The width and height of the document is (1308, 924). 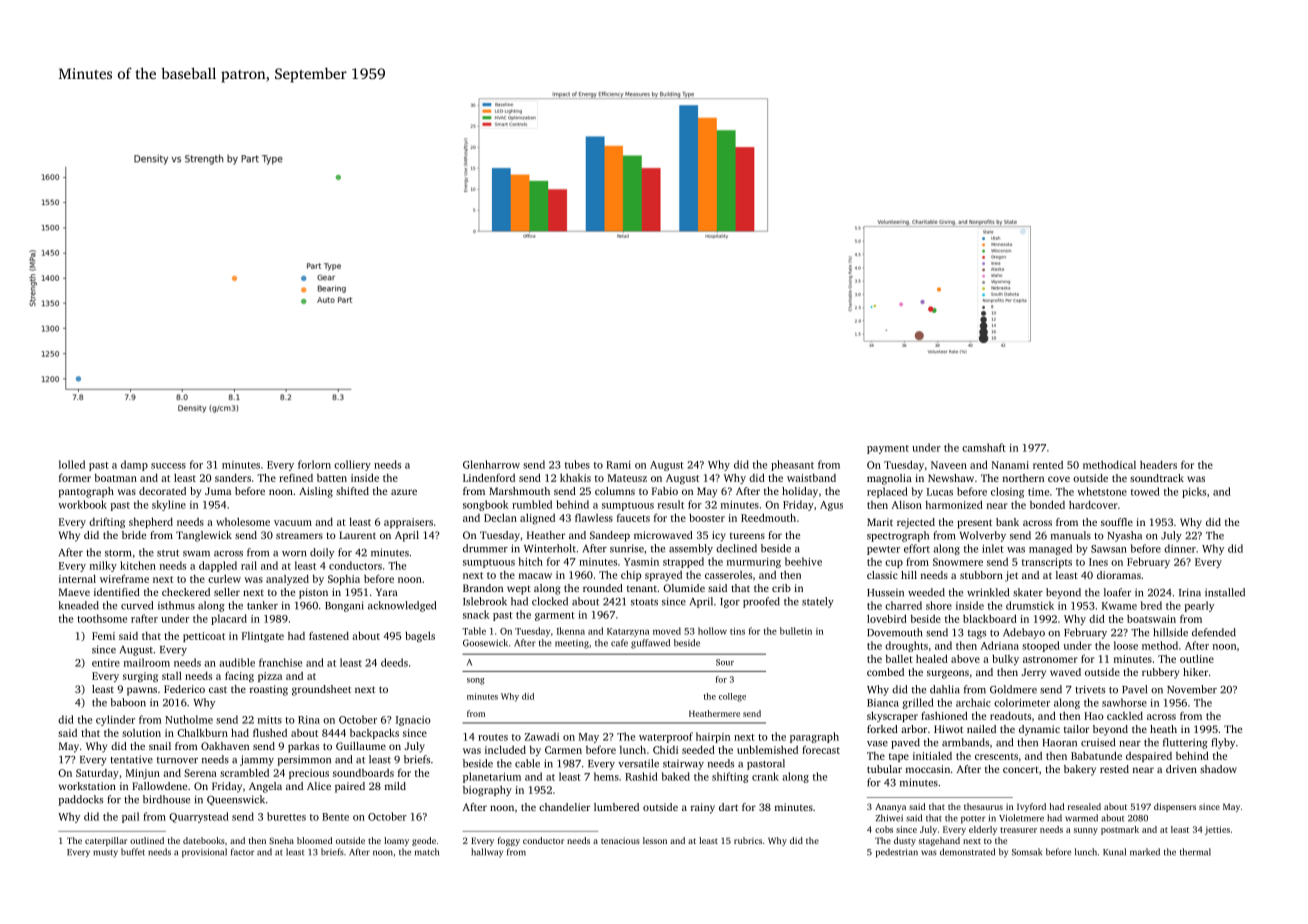 I want to click on dioramas, so click(x=1119, y=575).
